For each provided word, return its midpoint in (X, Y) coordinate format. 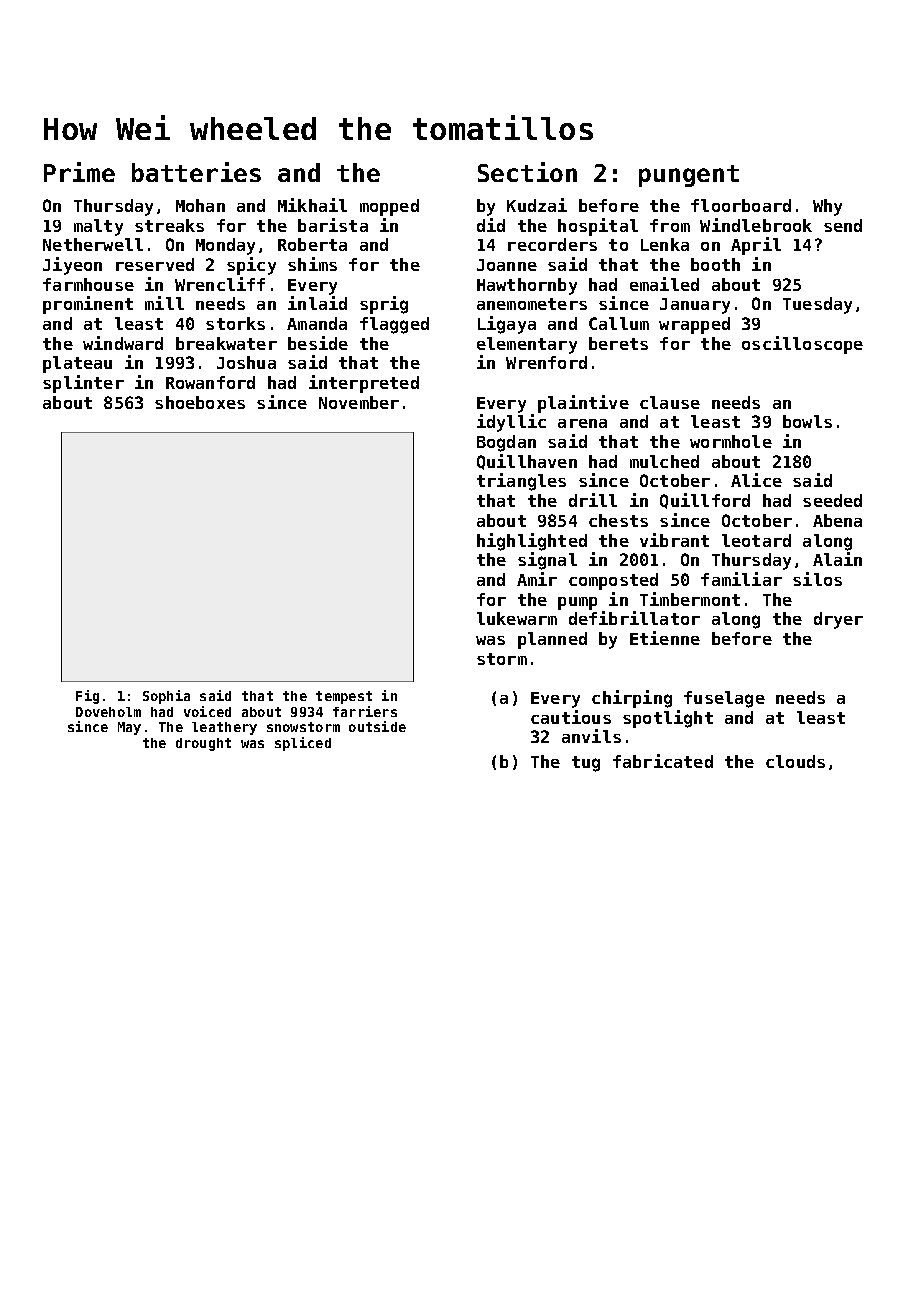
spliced (303, 744)
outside (377, 726)
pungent (689, 176)
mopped (389, 207)
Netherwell (93, 244)
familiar (741, 579)
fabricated (663, 761)
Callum (619, 323)
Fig (87, 697)
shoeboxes (200, 402)
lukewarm (517, 618)
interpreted (364, 384)
